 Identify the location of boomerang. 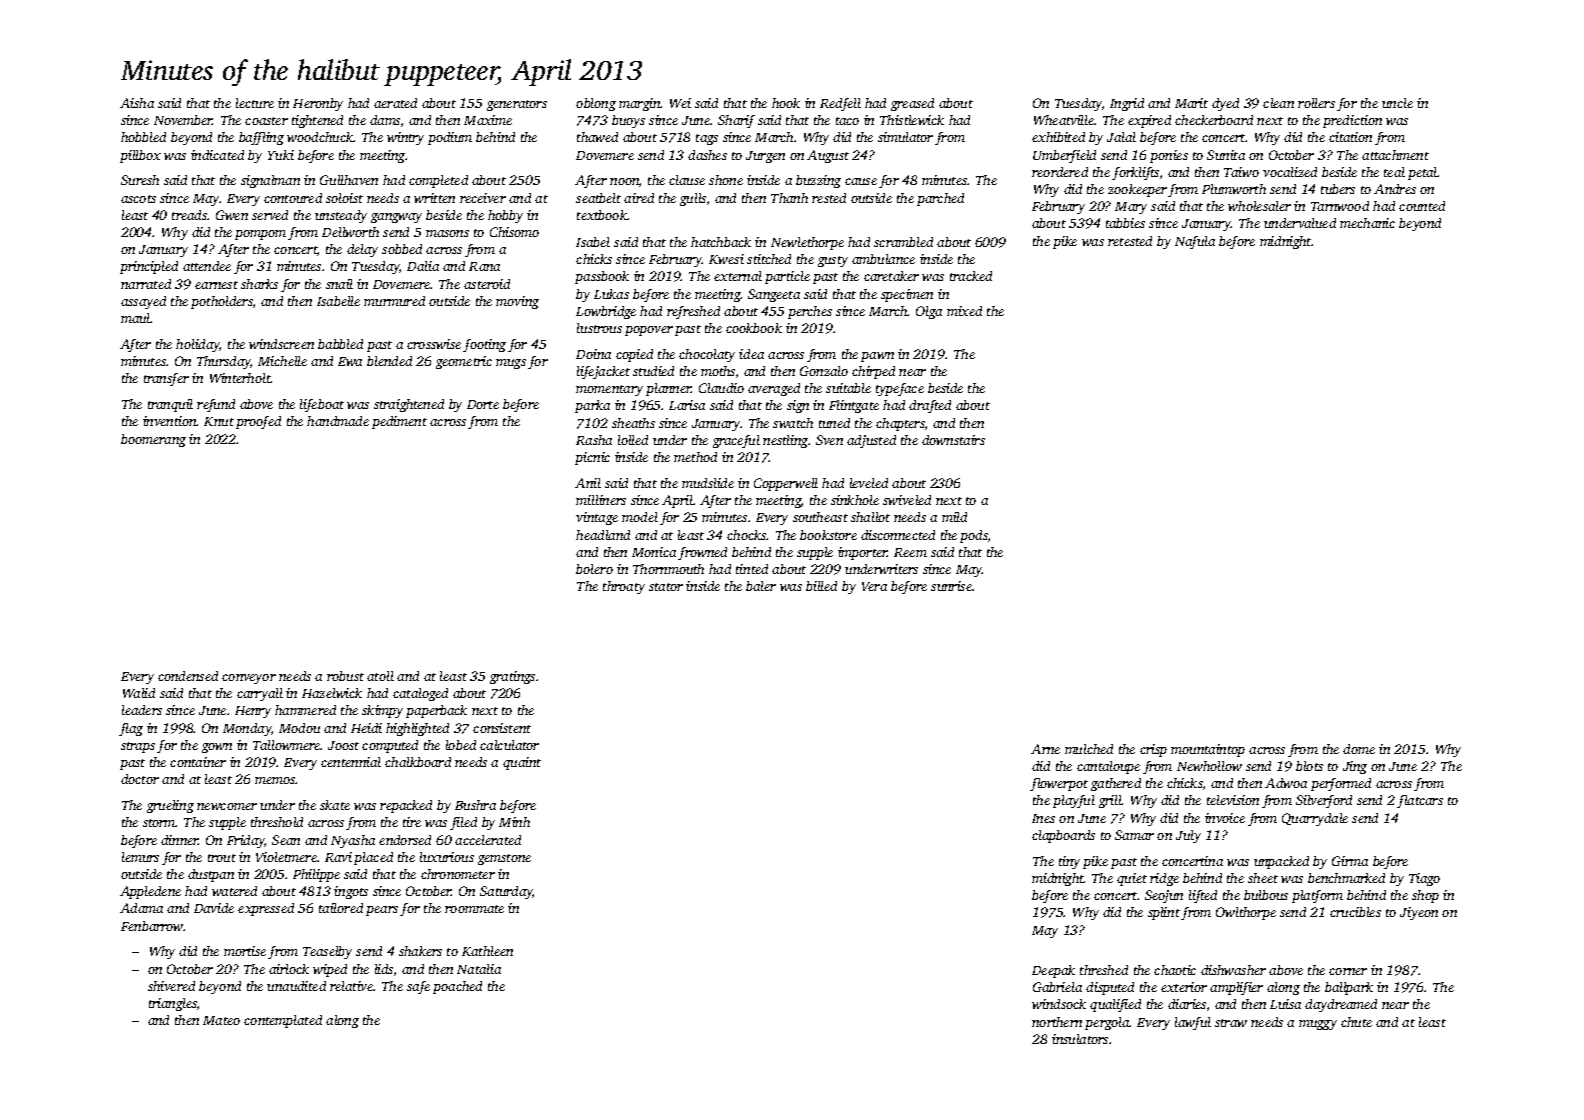
(153, 440).
